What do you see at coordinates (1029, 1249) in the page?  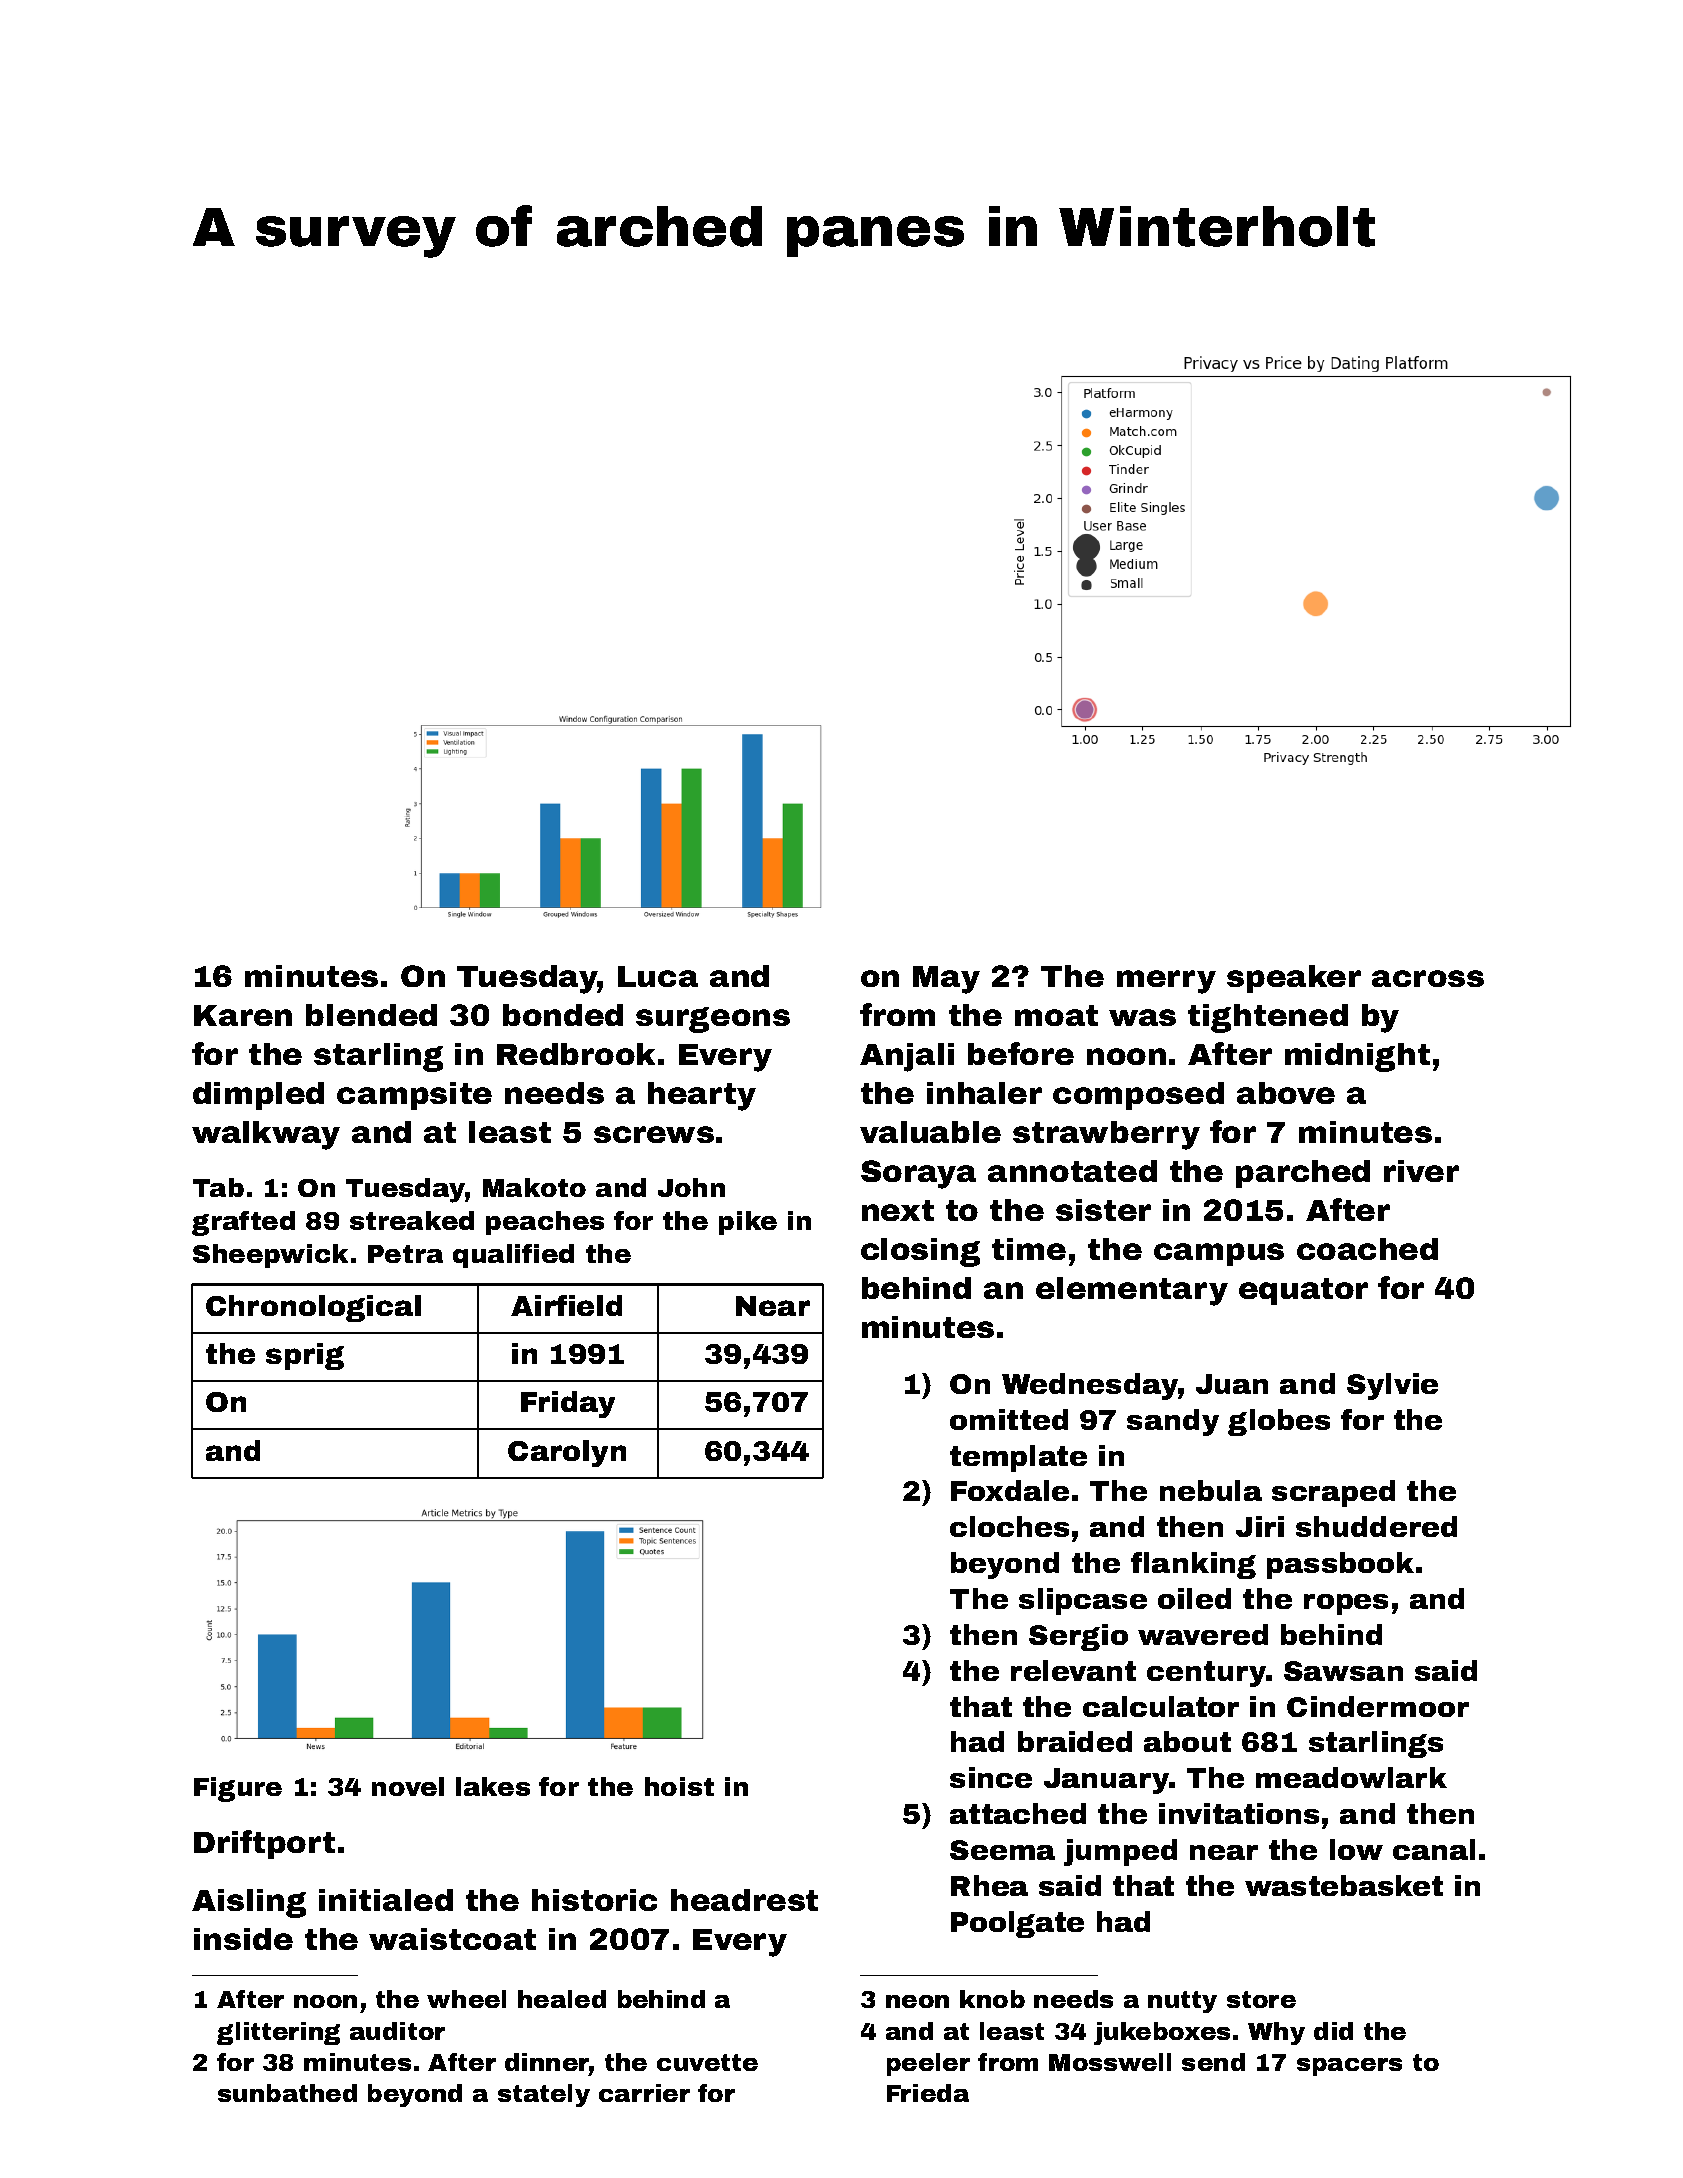 I see `time` at bounding box center [1029, 1249].
